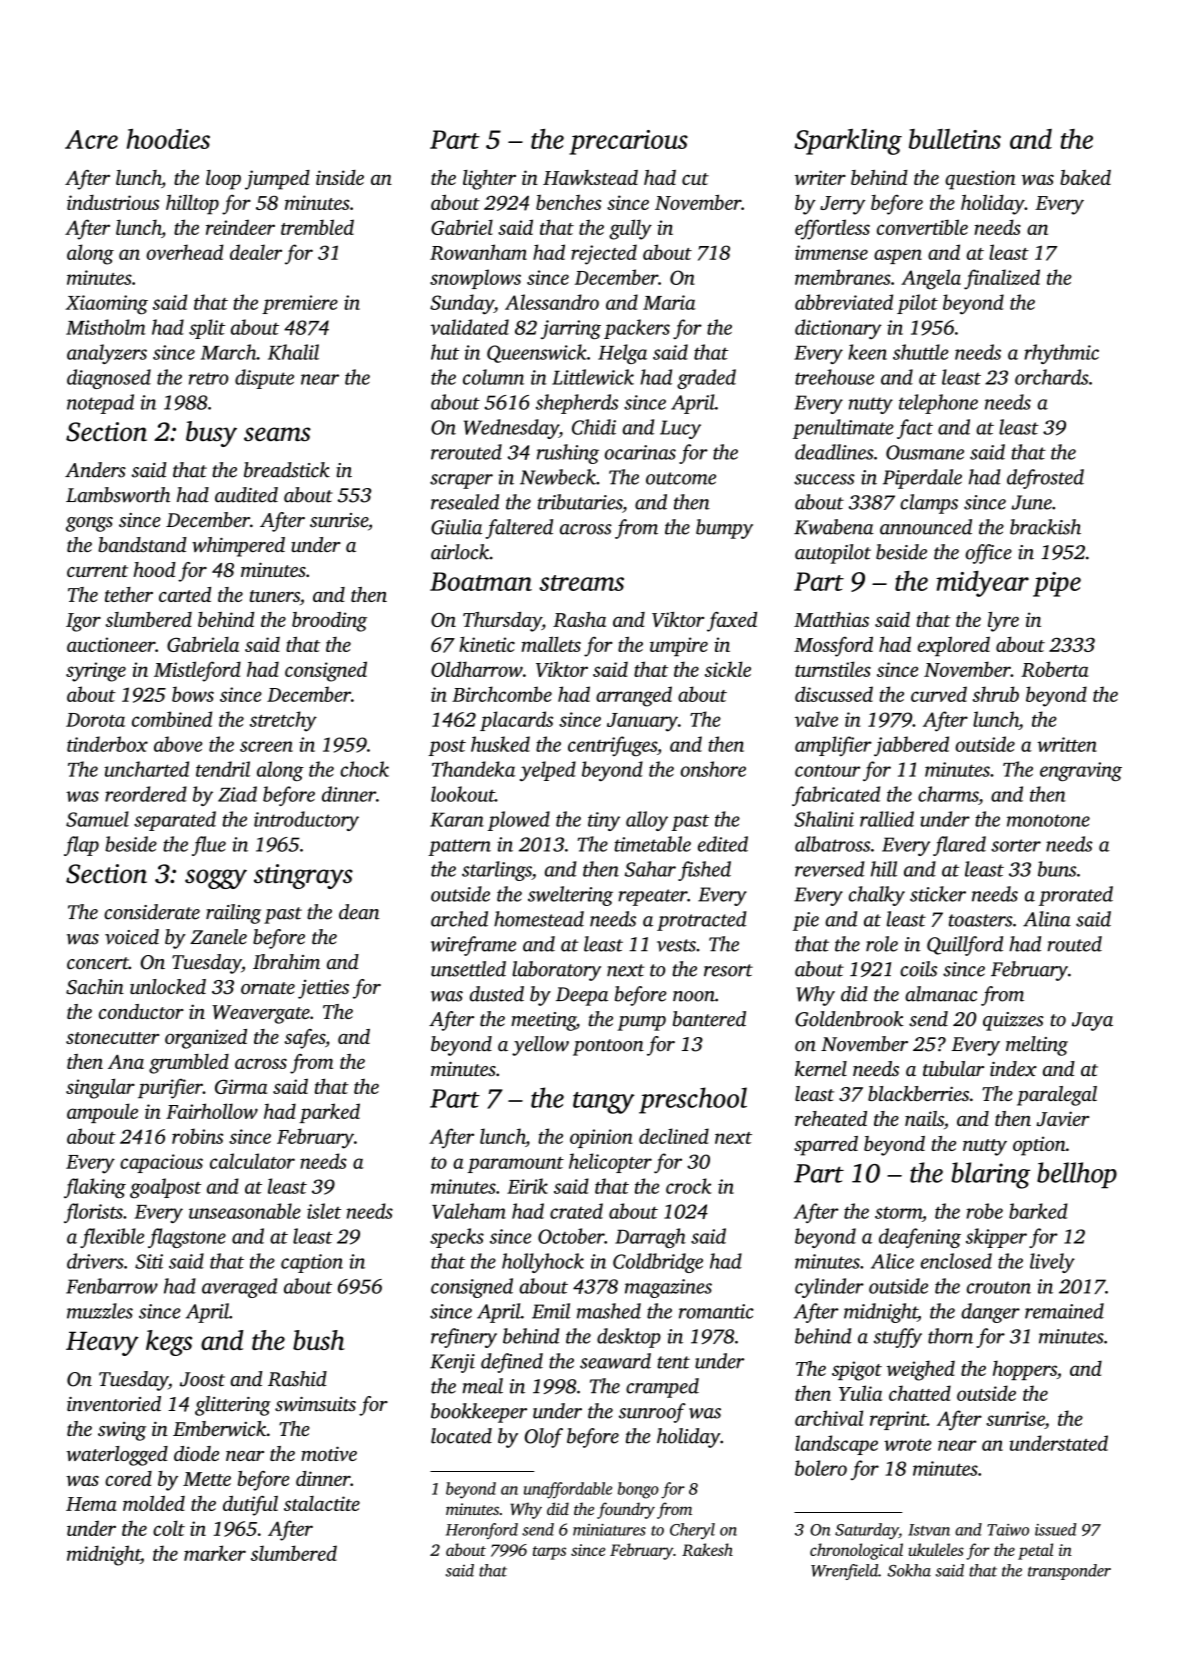 The image size is (1188, 1680). What do you see at coordinates (197, 671) in the image?
I see `Mistleford` at bounding box center [197, 671].
